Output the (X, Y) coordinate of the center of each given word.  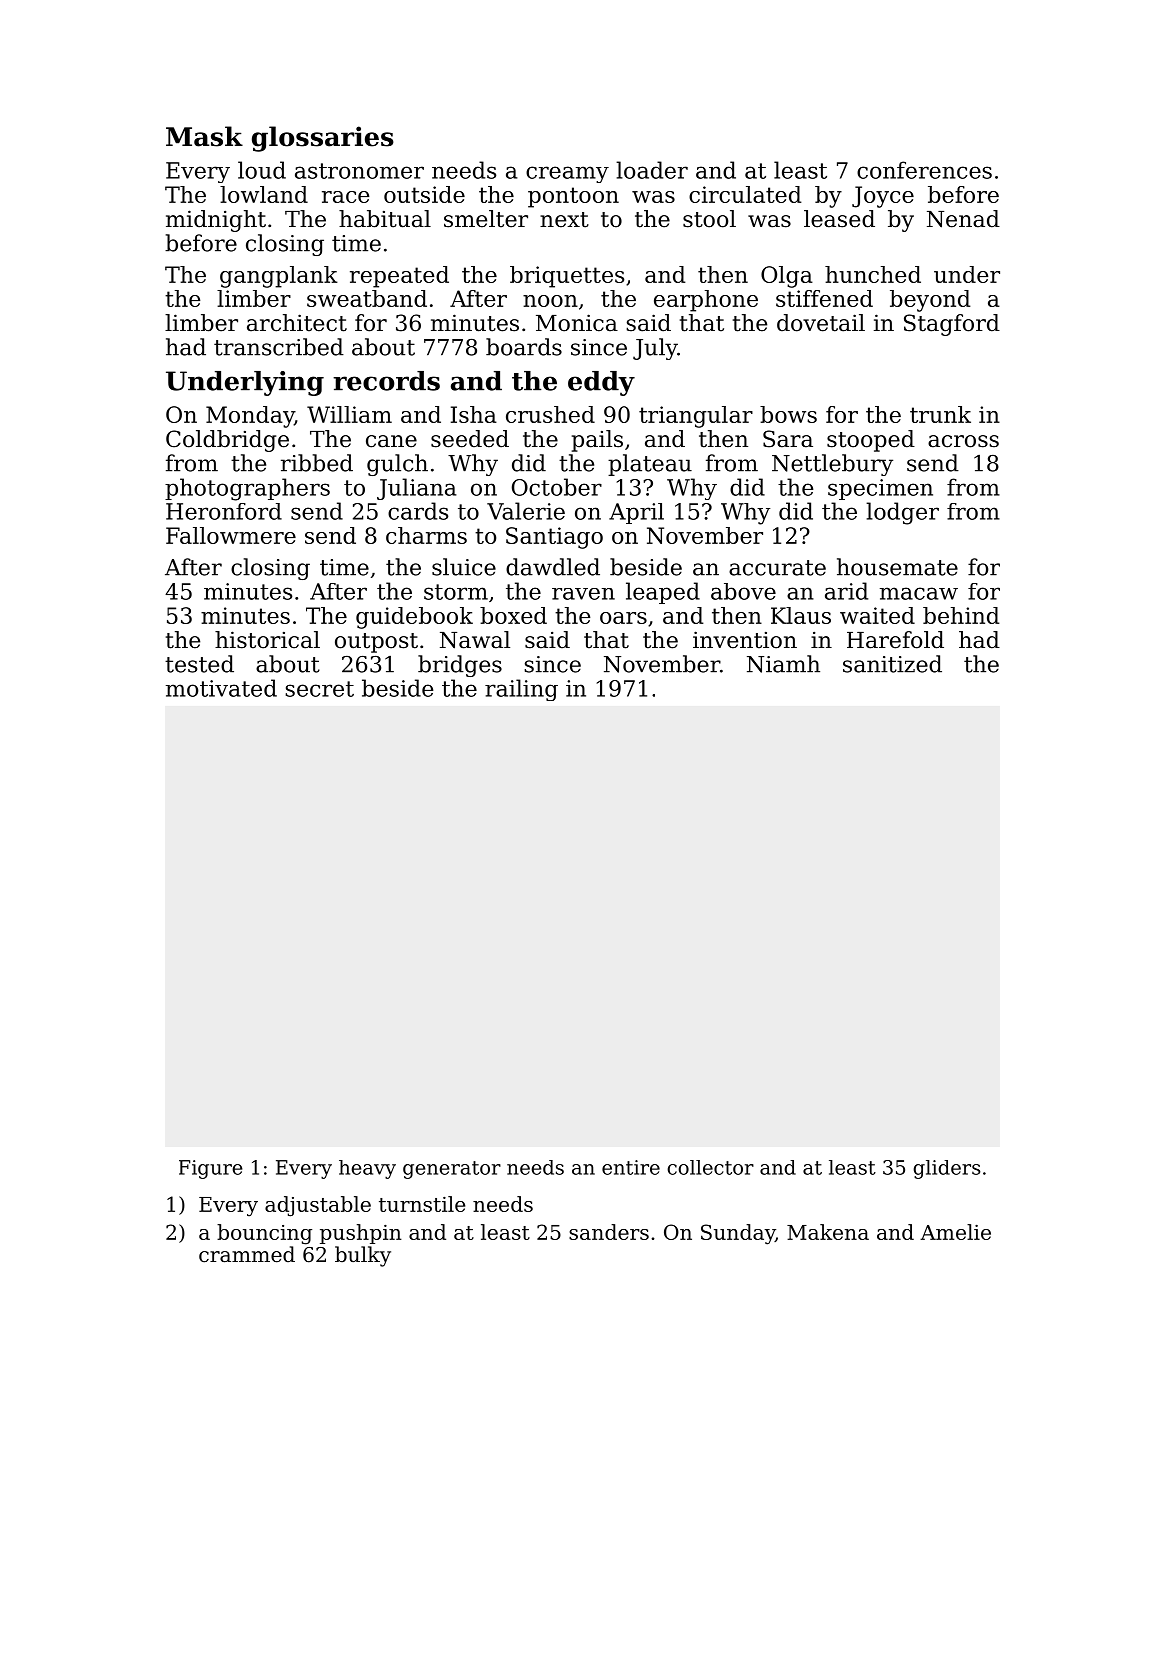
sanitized (892, 664)
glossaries (323, 139)
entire (631, 1167)
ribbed (317, 463)
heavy (367, 1169)
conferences (924, 170)
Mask (204, 136)
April (636, 513)
